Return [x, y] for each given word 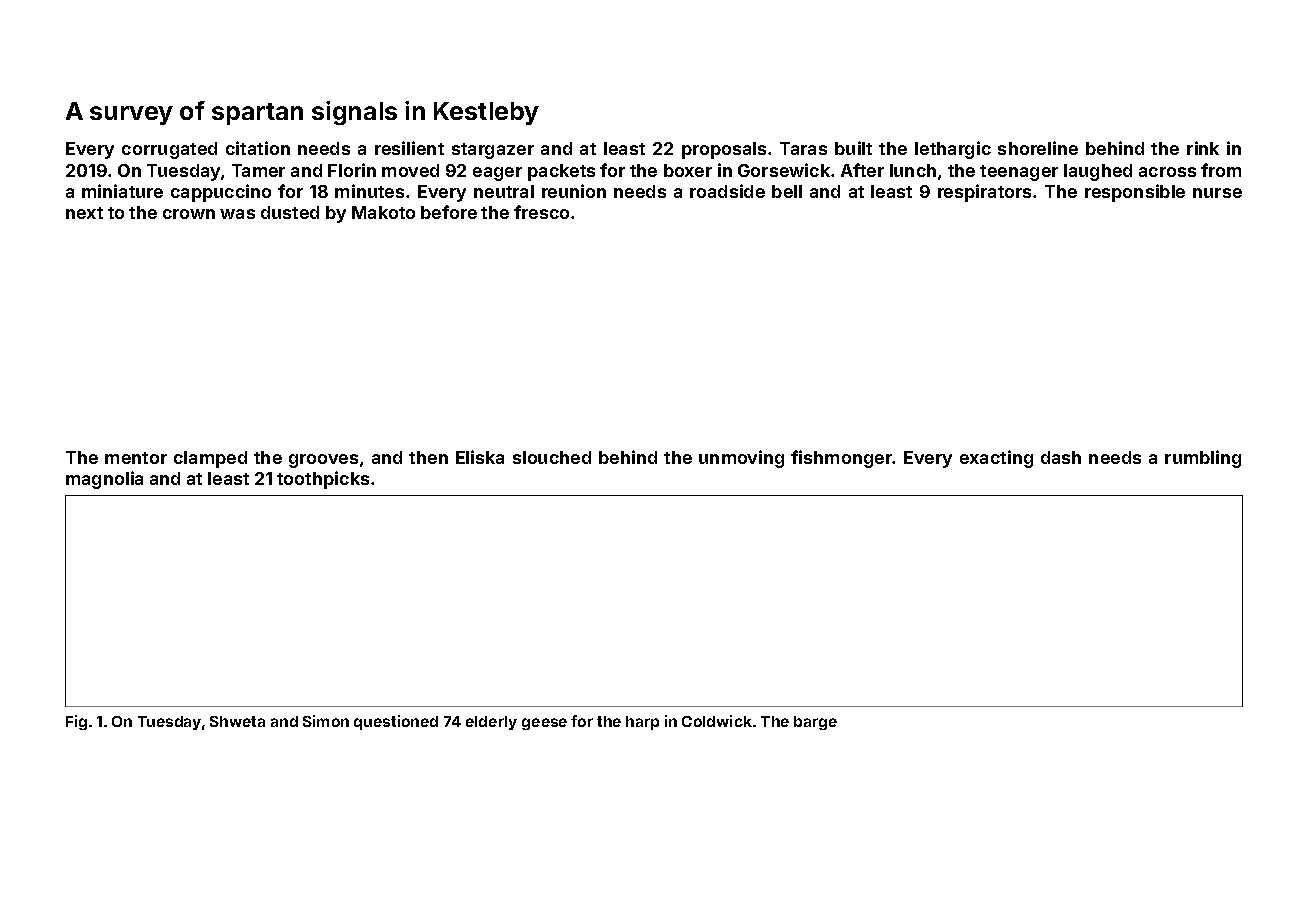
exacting [996, 459]
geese [544, 724]
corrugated [169, 150]
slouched [552, 457]
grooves [323, 461]
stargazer [493, 151]
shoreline [1038, 148]
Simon [326, 721]
